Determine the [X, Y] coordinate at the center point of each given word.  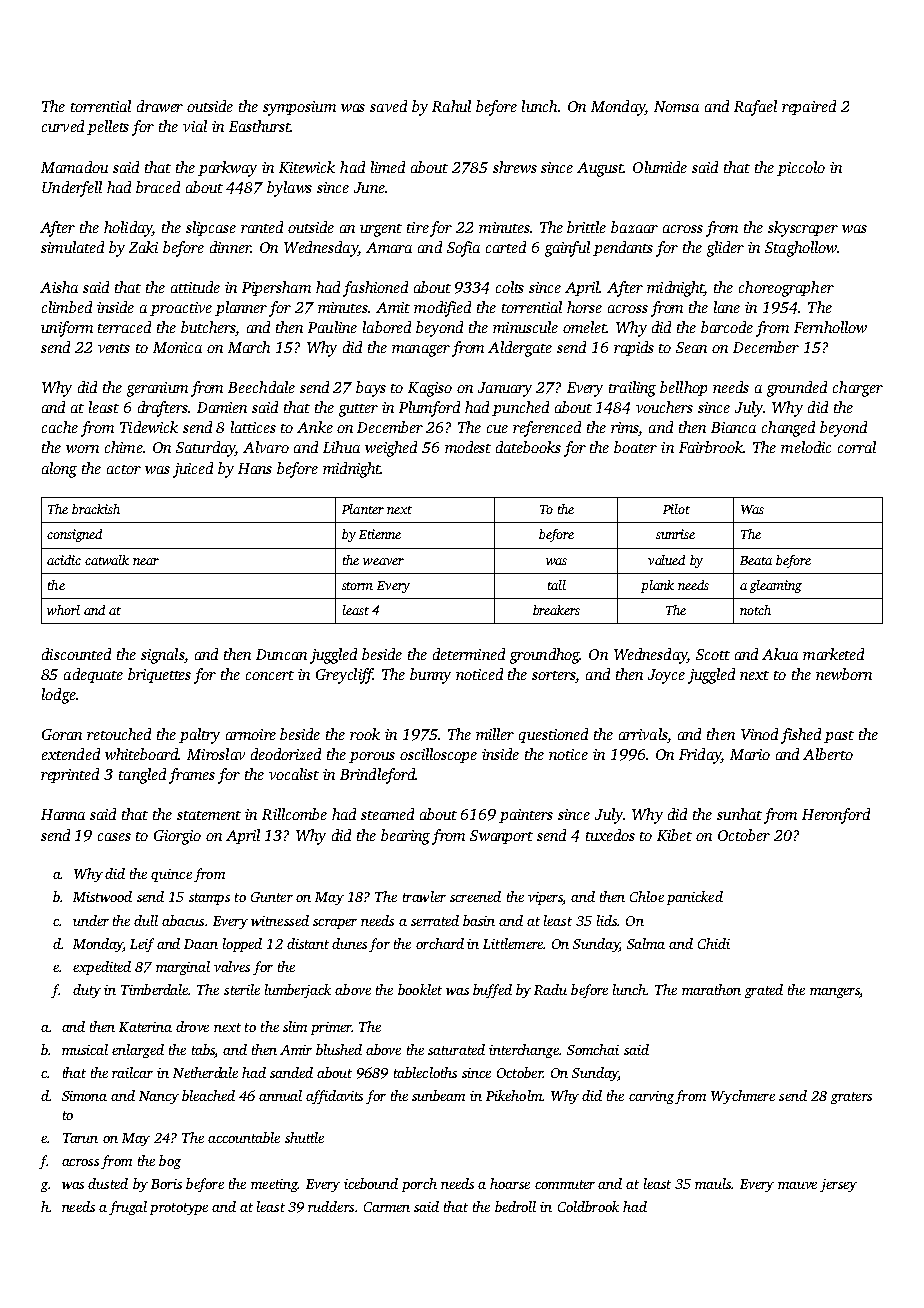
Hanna [63, 814]
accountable [244, 1137]
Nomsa [676, 106]
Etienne [380, 534]
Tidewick [149, 427]
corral [857, 447]
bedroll [515, 1206]
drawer [160, 106]
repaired [809, 107]
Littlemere [513, 943]
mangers [835, 993]
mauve [797, 1185]
